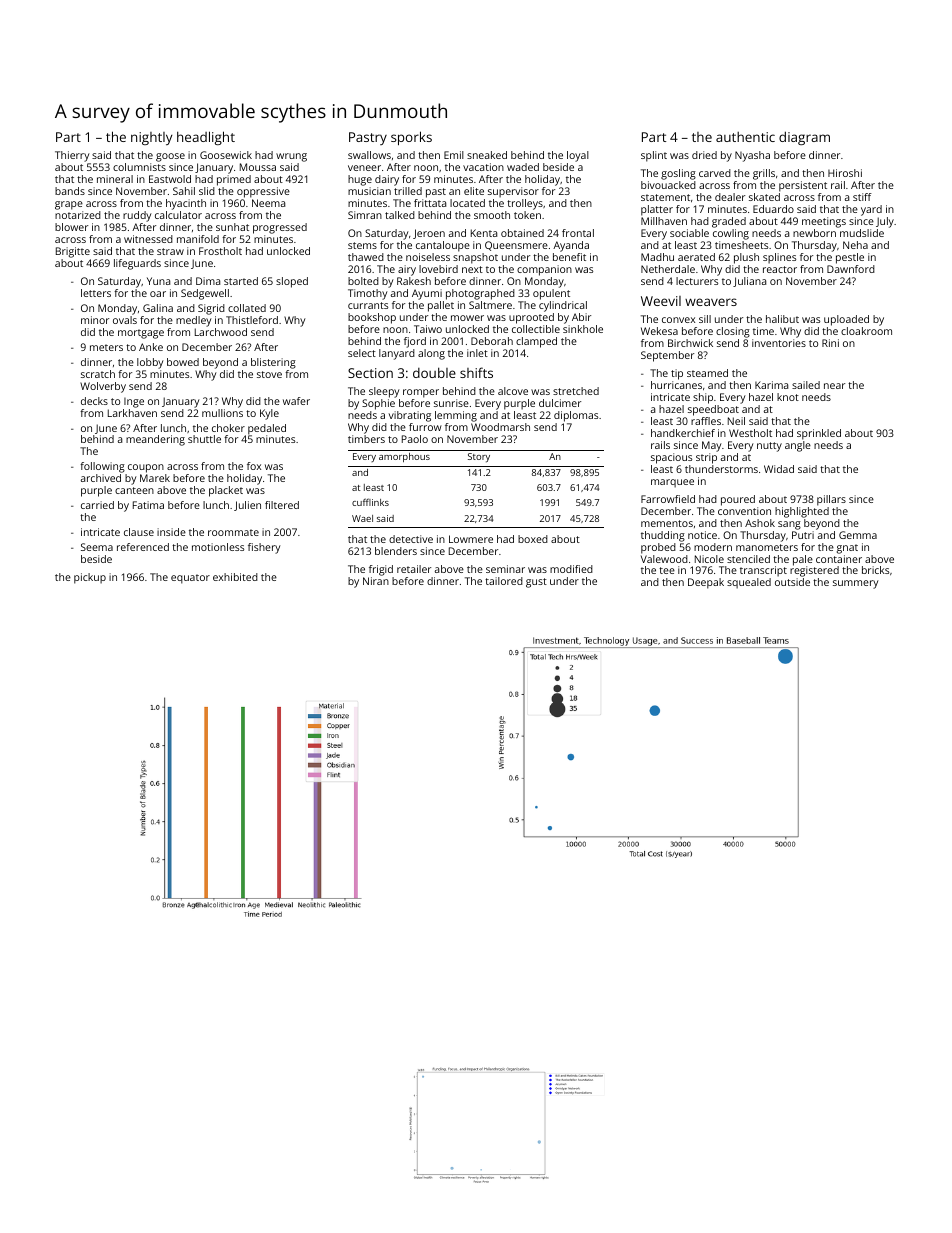 The image size is (952, 1233). I want to click on Thierry, so click(72, 156).
